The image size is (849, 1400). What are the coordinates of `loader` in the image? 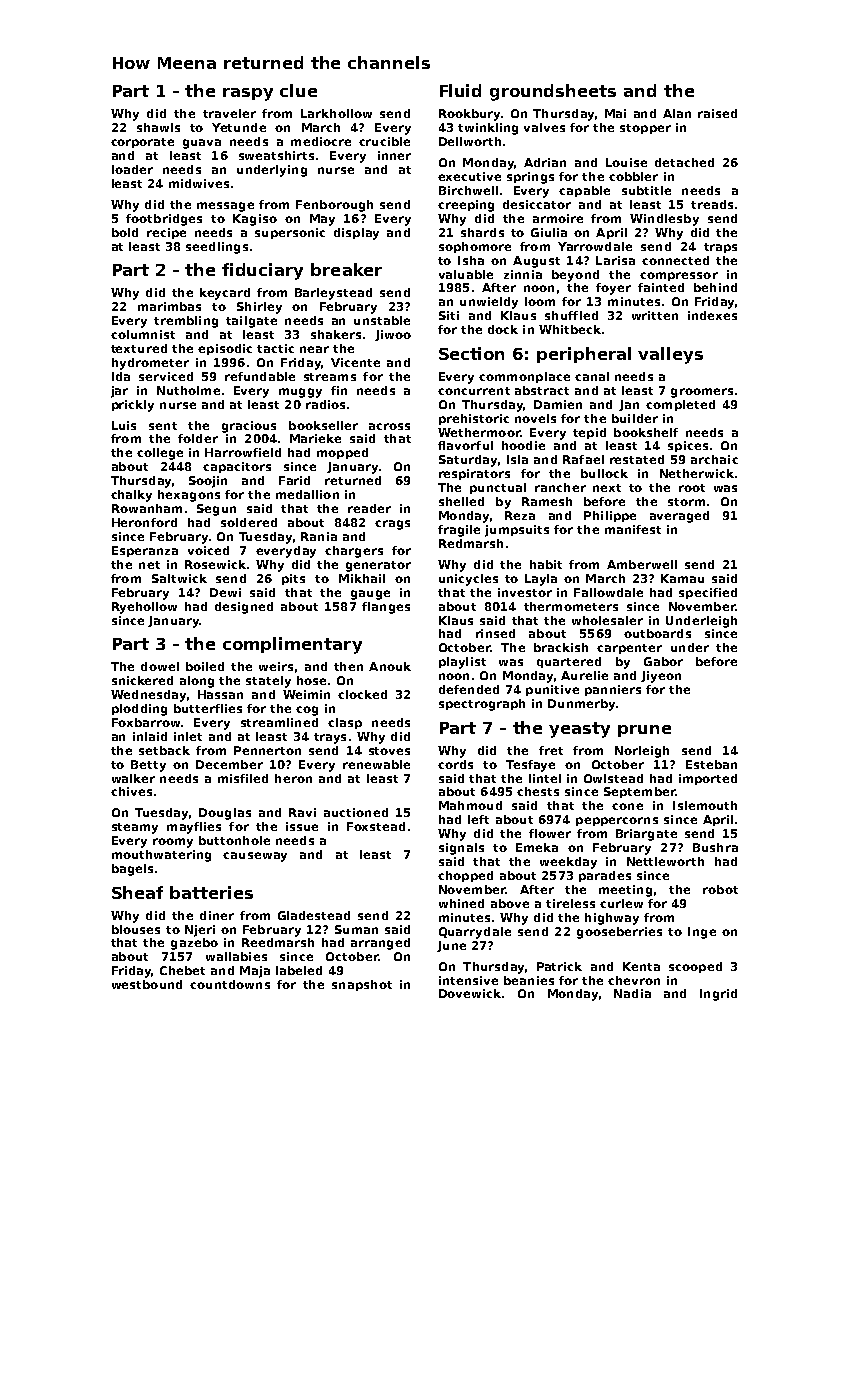 It's located at (132, 169).
